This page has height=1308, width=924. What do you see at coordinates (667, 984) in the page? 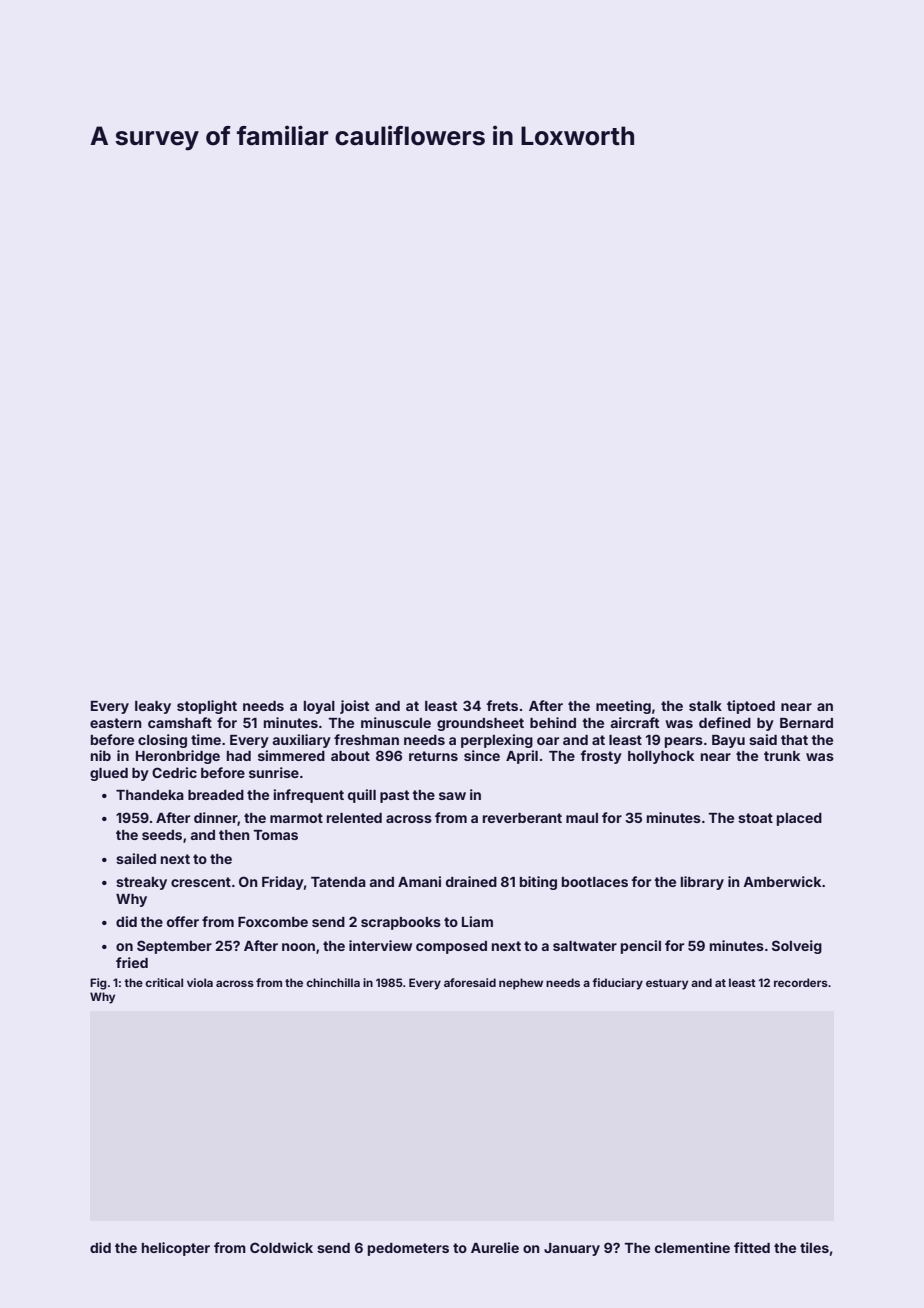
I see `estuary` at bounding box center [667, 984].
